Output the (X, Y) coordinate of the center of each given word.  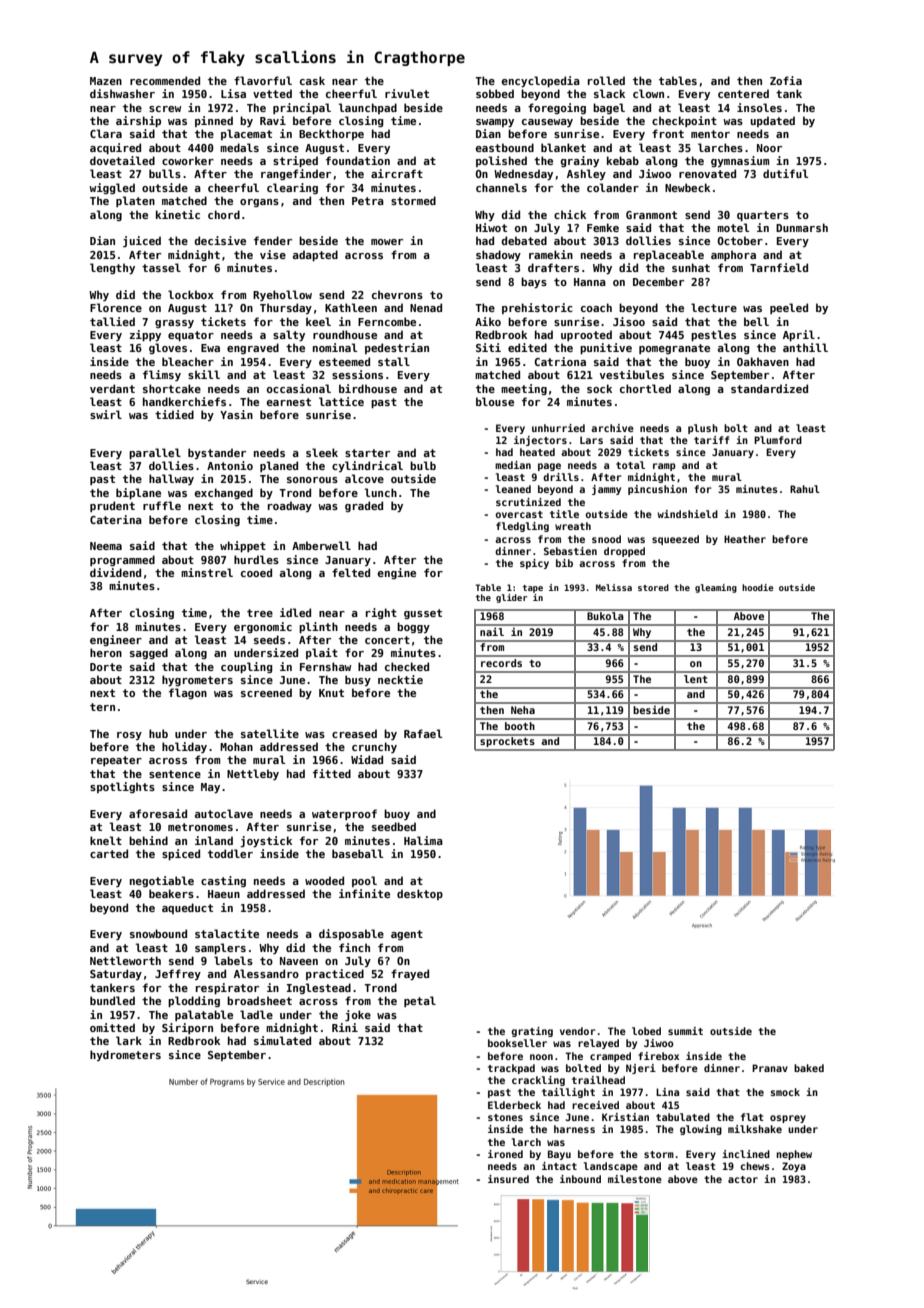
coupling (246, 667)
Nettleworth (125, 960)
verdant (112, 388)
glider (511, 598)
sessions (357, 374)
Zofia (786, 80)
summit (685, 1031)
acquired (115, 148)
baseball (357, 853)
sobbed (495, 93)
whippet (243, 546)
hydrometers (125, 1055)
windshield (687, 514)
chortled (645, 388)
